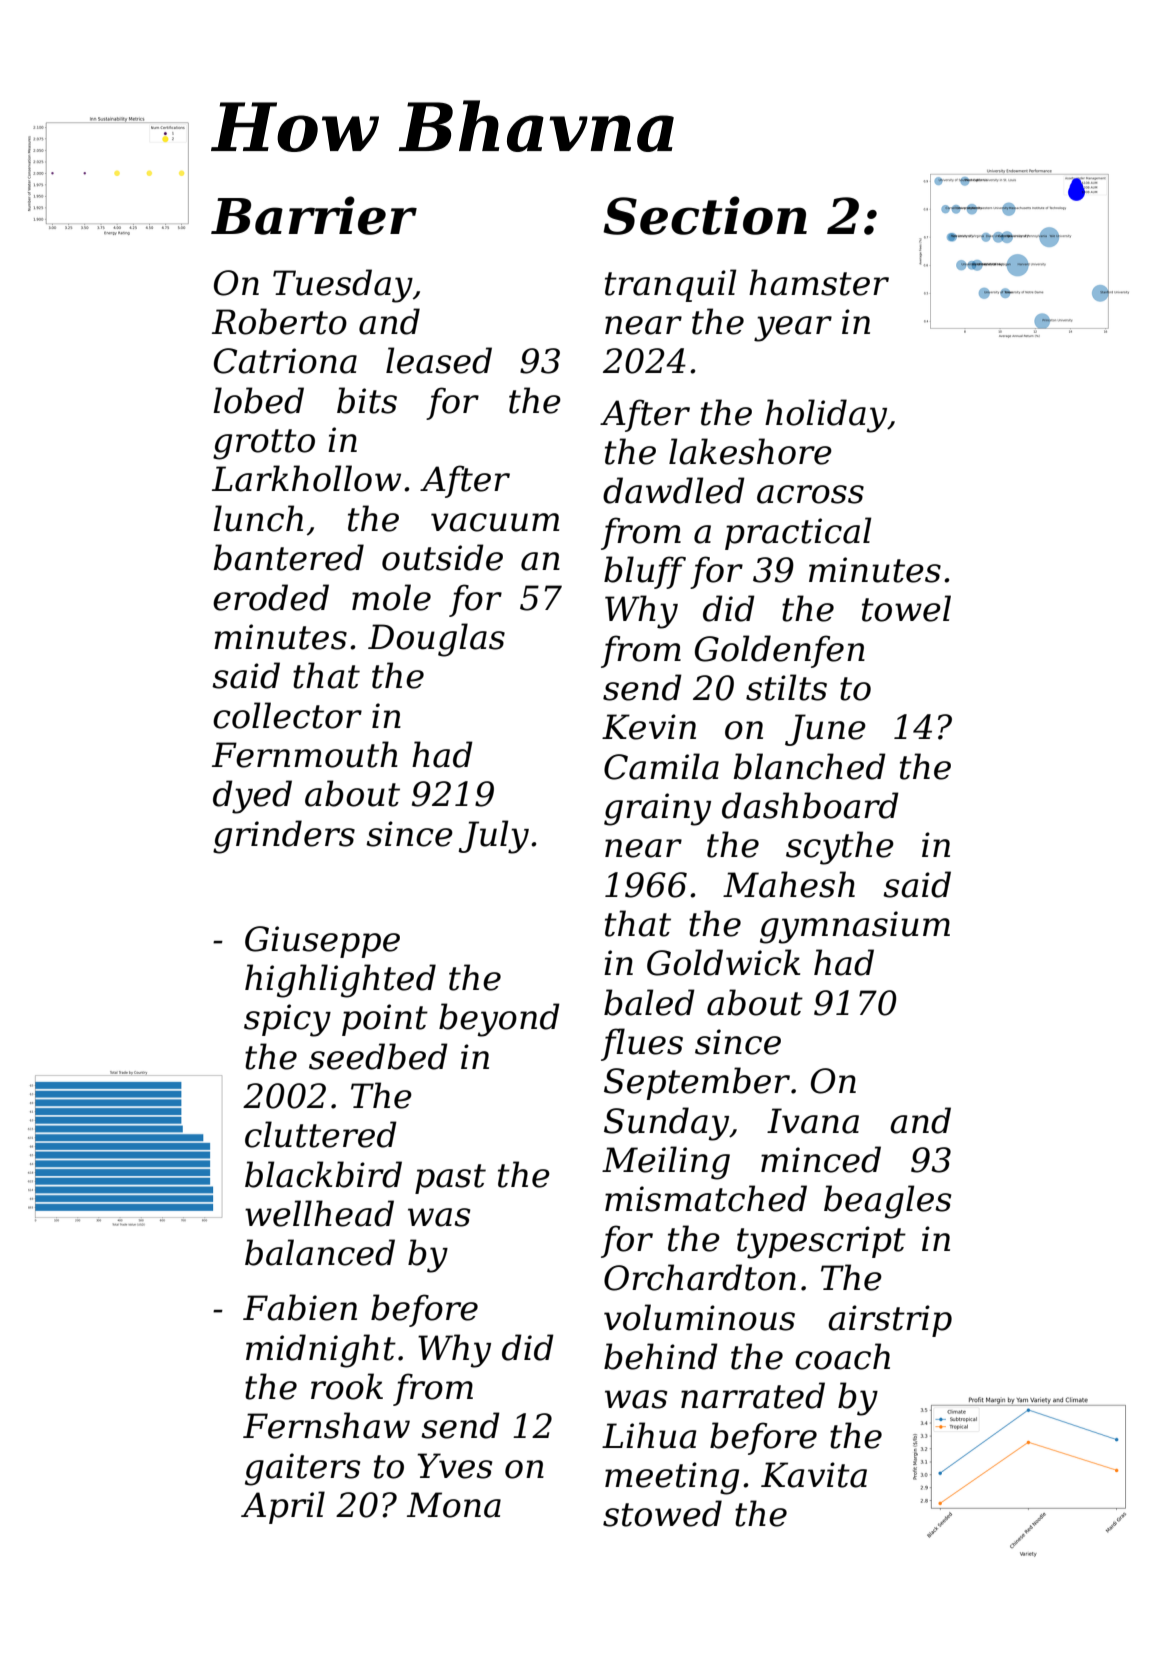  Describe the element at coordinates (454, 1505) in the image. I see `Mona` at that location.
